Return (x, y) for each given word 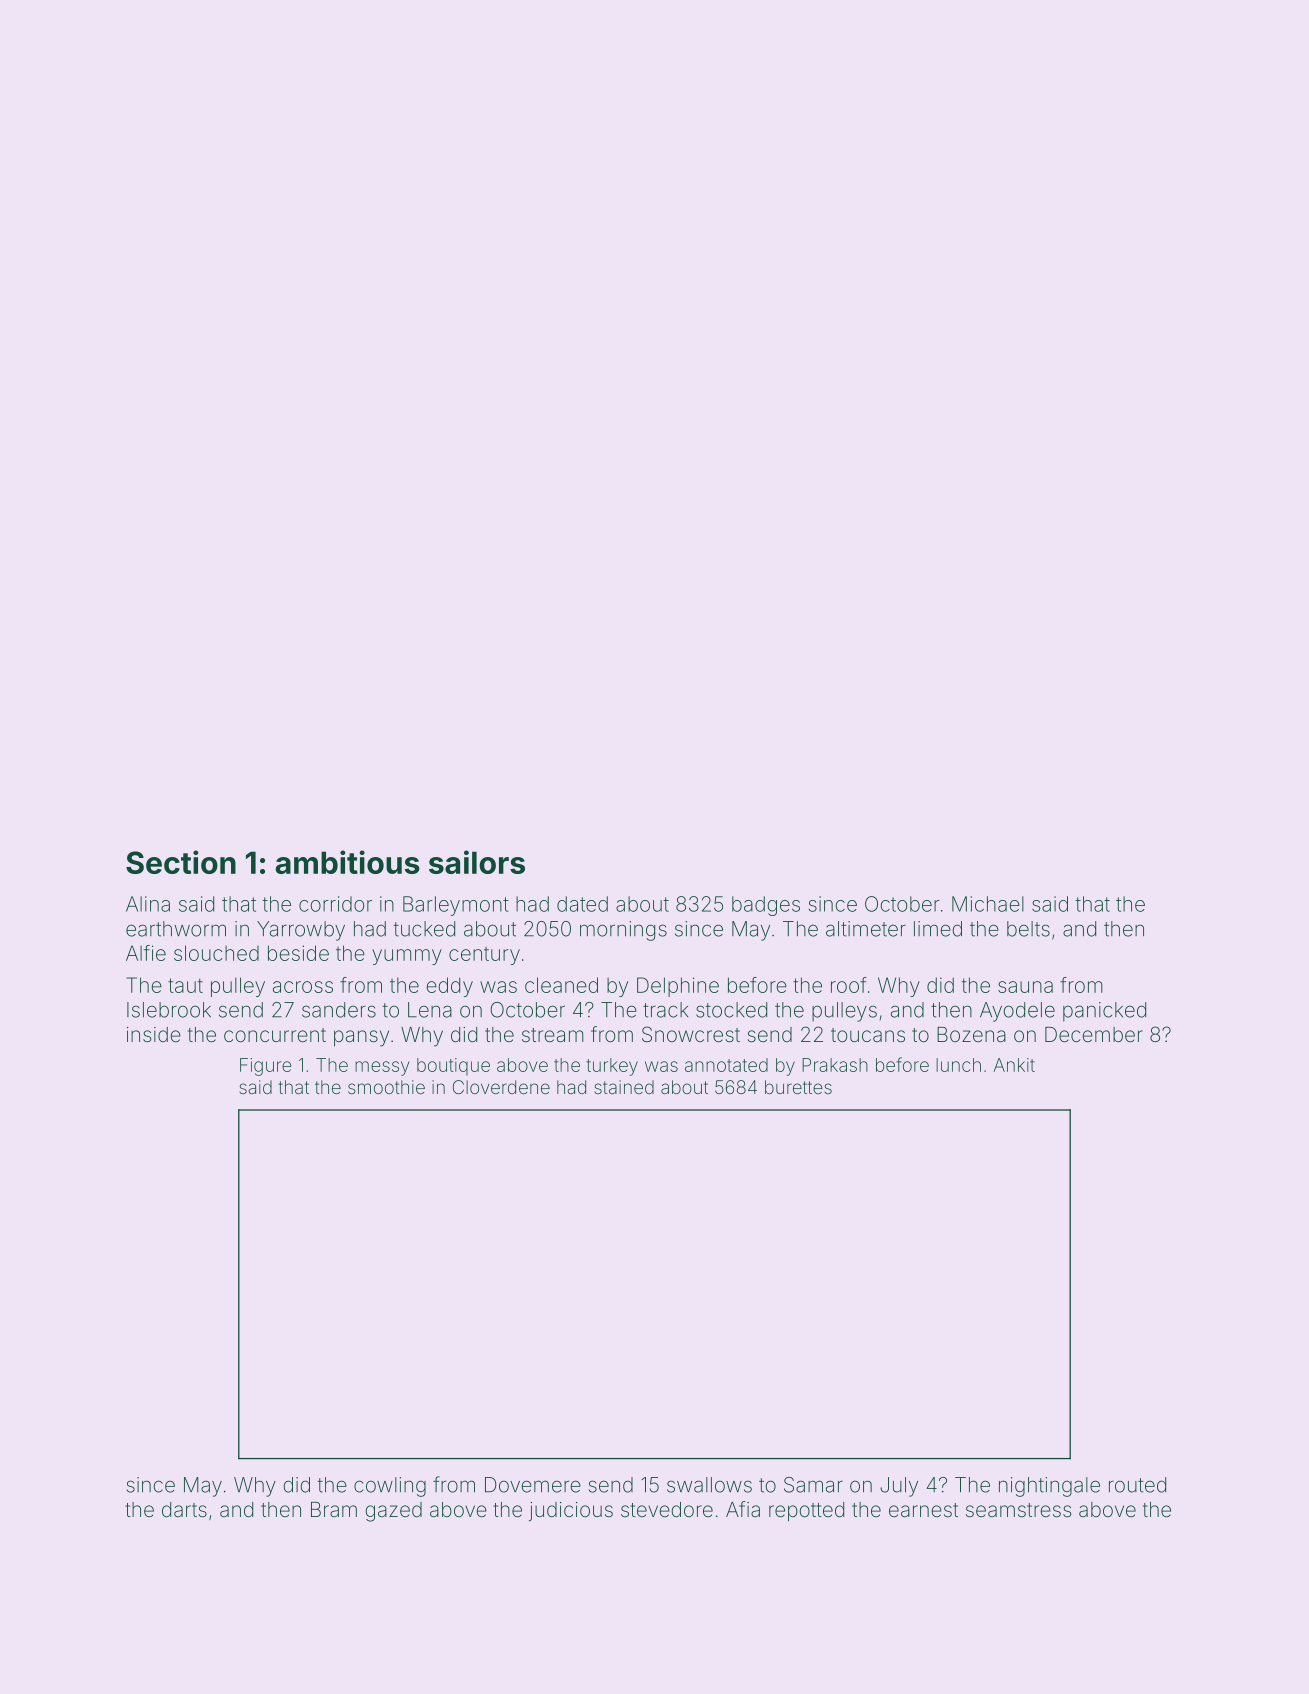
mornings (623, 931)
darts (184, 1509)
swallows (709, 1485)
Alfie (146, 953)
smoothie (386, 1087)
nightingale (1049, 1487)
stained (624, 1087)
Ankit (1014, 1065)
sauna (1025, 987)
